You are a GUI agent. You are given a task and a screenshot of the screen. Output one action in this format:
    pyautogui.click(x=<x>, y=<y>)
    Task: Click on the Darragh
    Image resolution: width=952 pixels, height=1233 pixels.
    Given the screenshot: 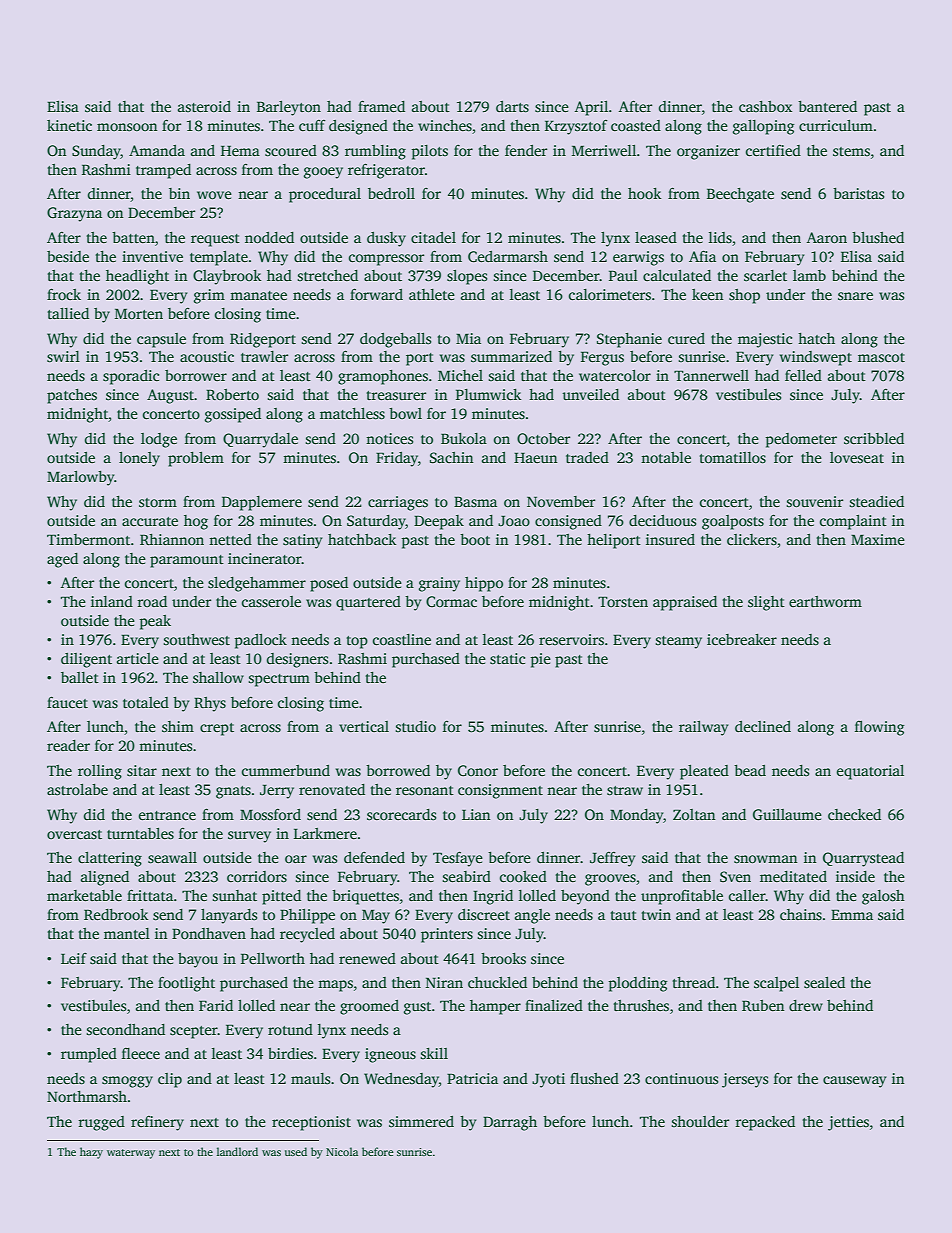 What is the action you would take?
    pyautogui.click(x=510, y=1123)
